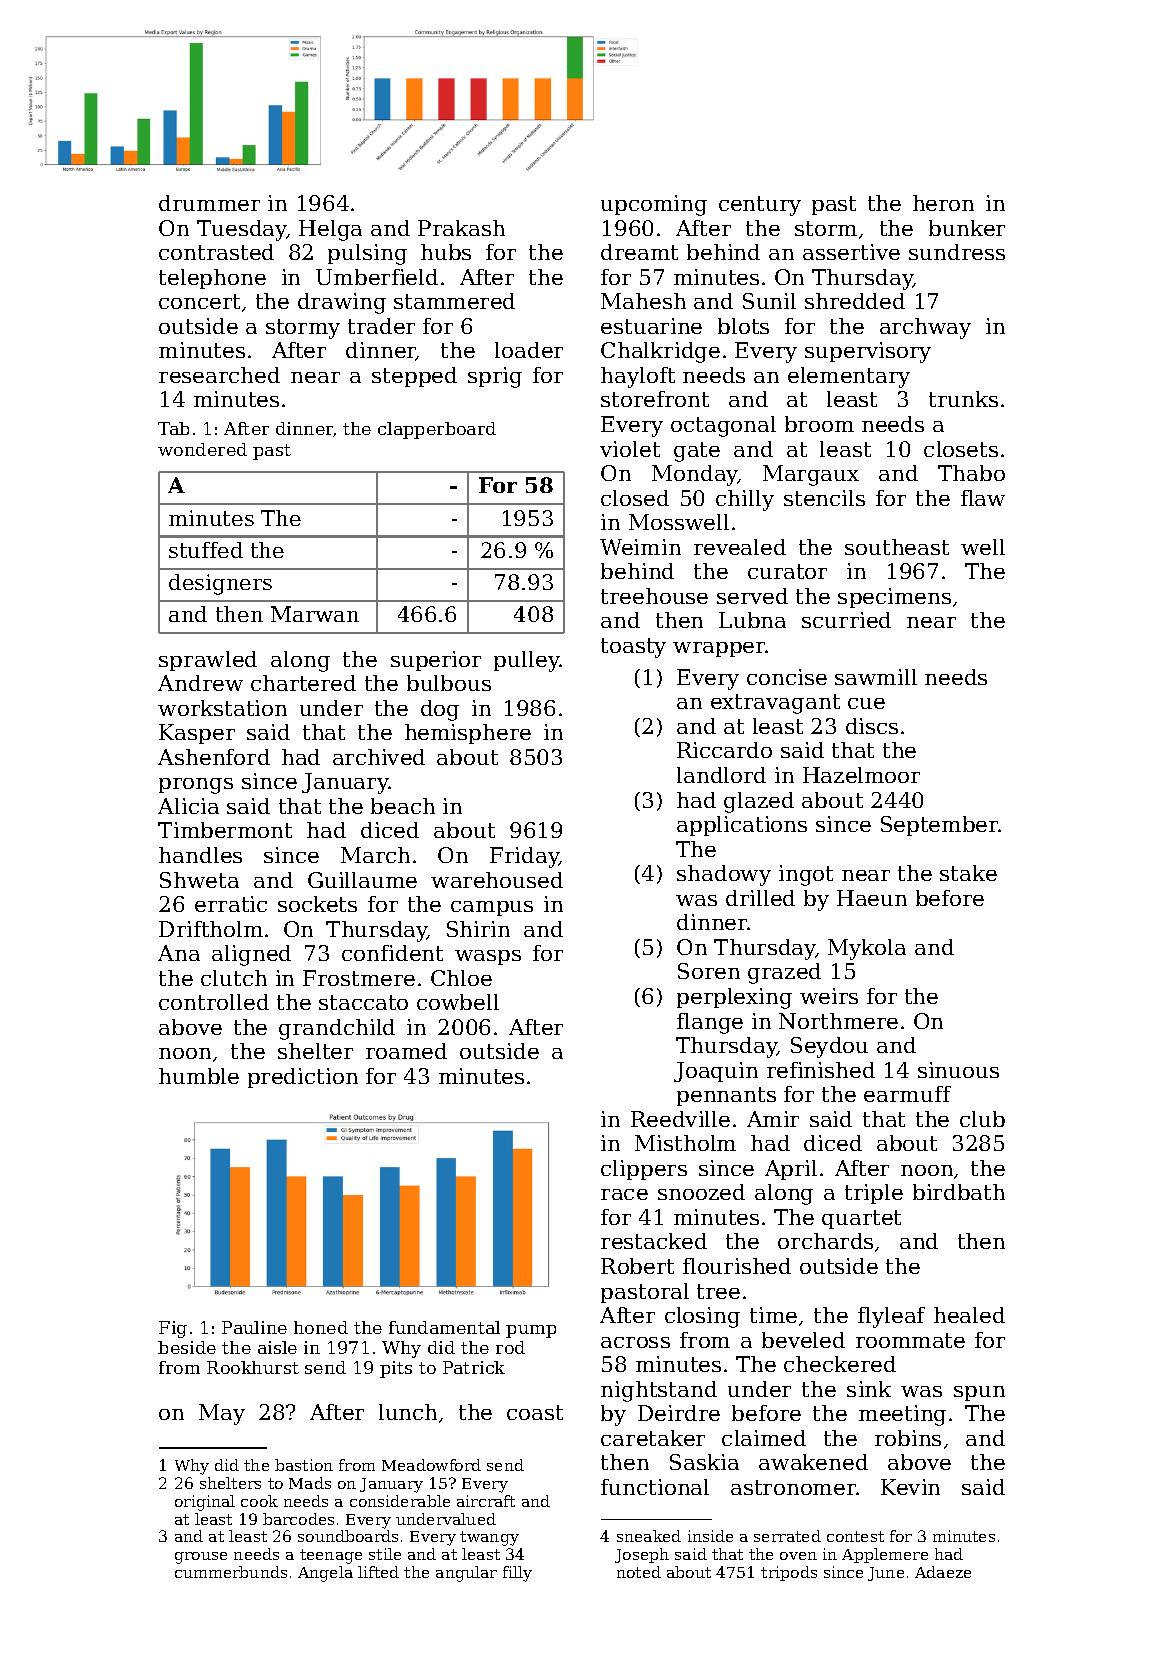 This image has width=1165, height=1654. I want to click on Marwan, so click(315, 614).
